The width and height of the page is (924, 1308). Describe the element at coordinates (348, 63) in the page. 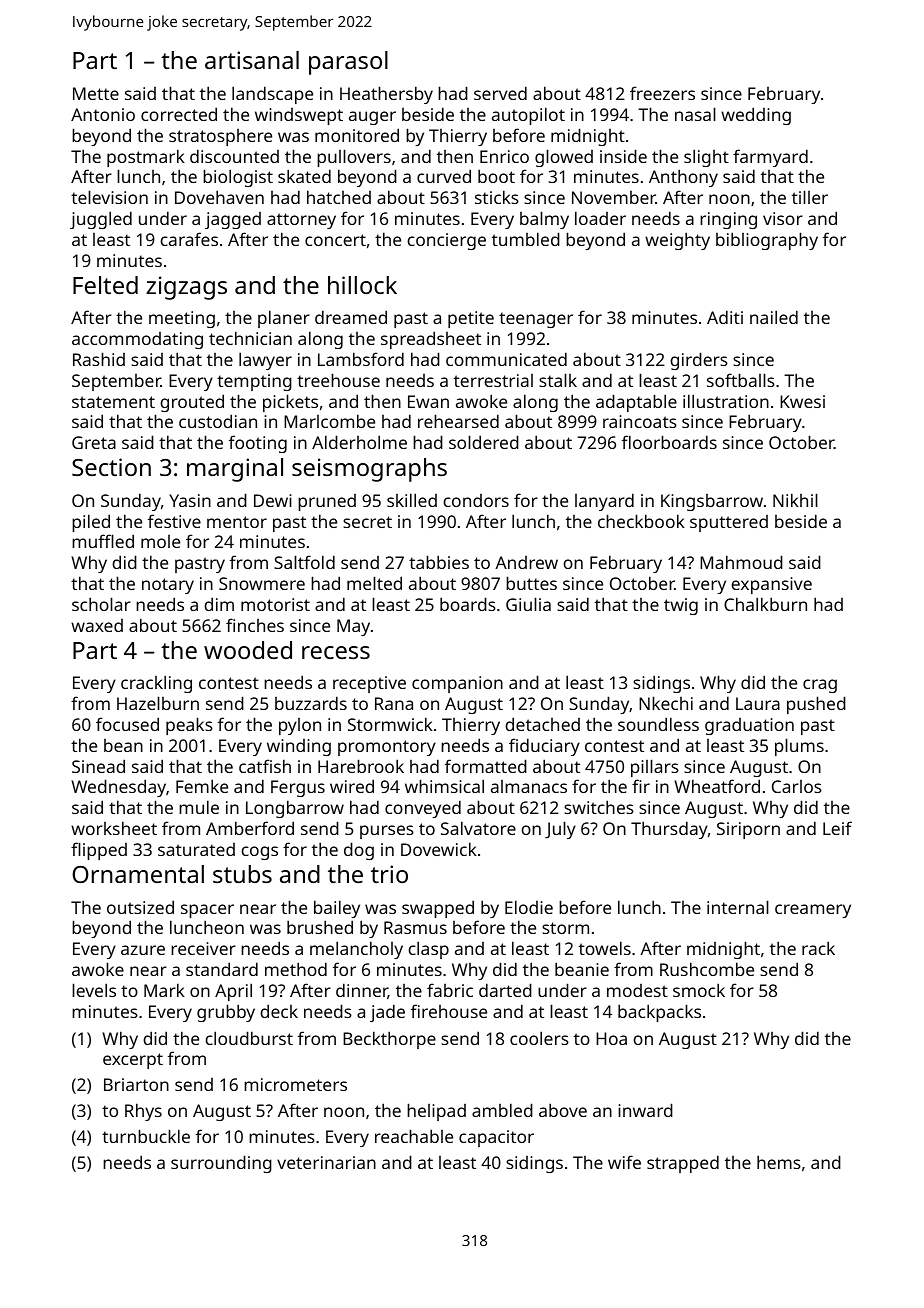

I see `parasol` at that location.
